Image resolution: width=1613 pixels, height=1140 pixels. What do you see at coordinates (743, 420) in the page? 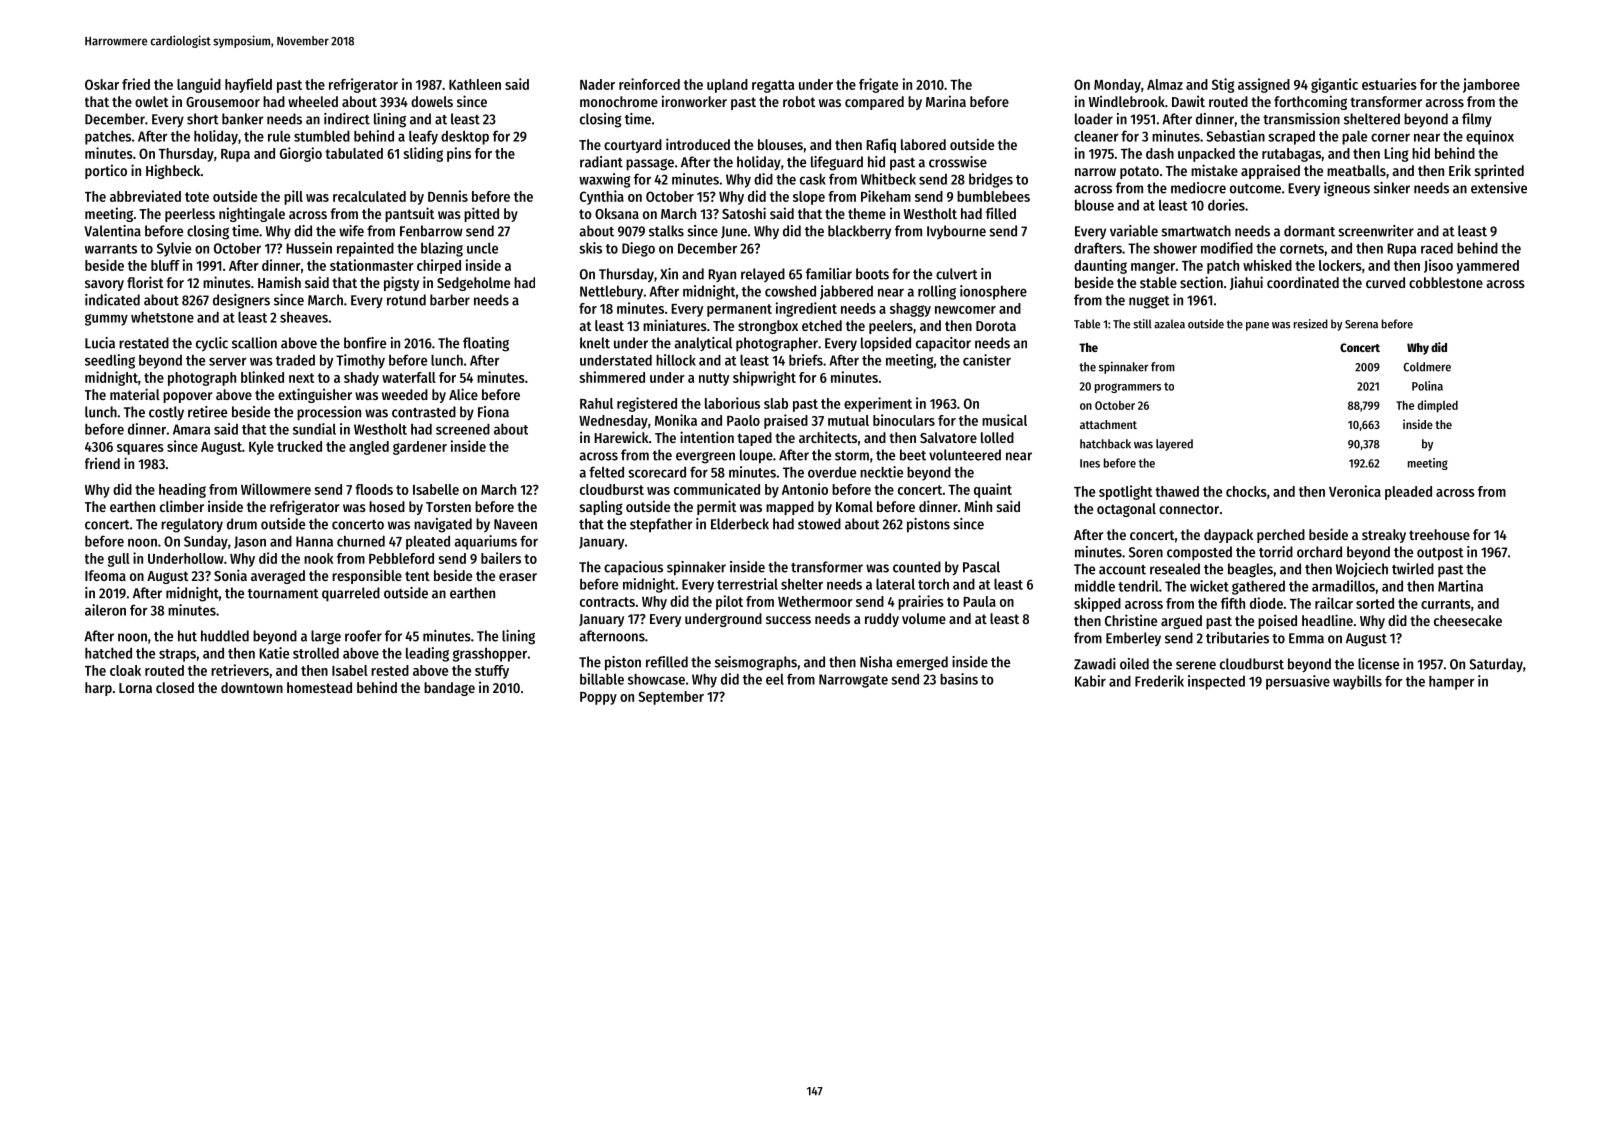
I see `Paolo` at bounding box center [743, 420].
